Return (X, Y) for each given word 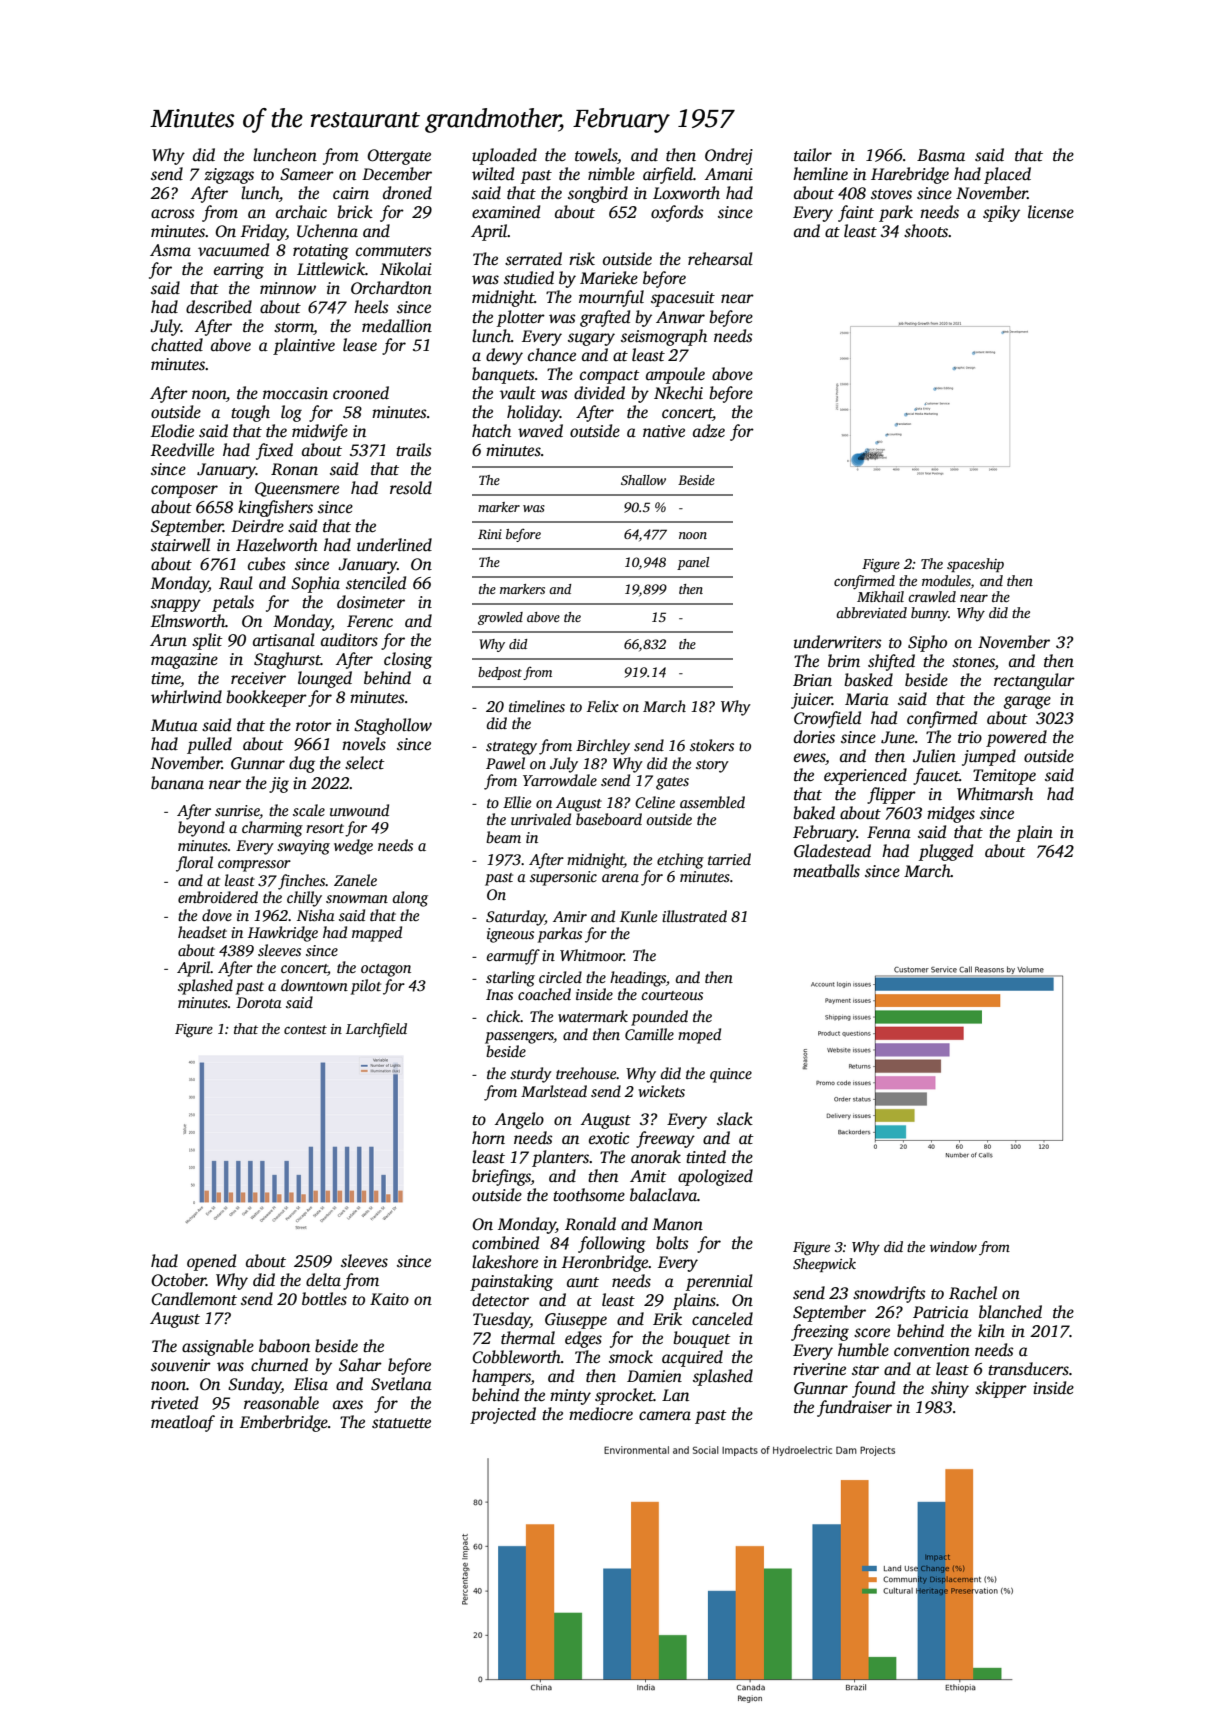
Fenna (889, 832)
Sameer (307, 174)
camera (665, 1415)
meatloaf (183, 1423)
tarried (729, 859)
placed (1007, 175)
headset (202, 932)
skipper (1001, 1389)
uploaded (504, 156)
